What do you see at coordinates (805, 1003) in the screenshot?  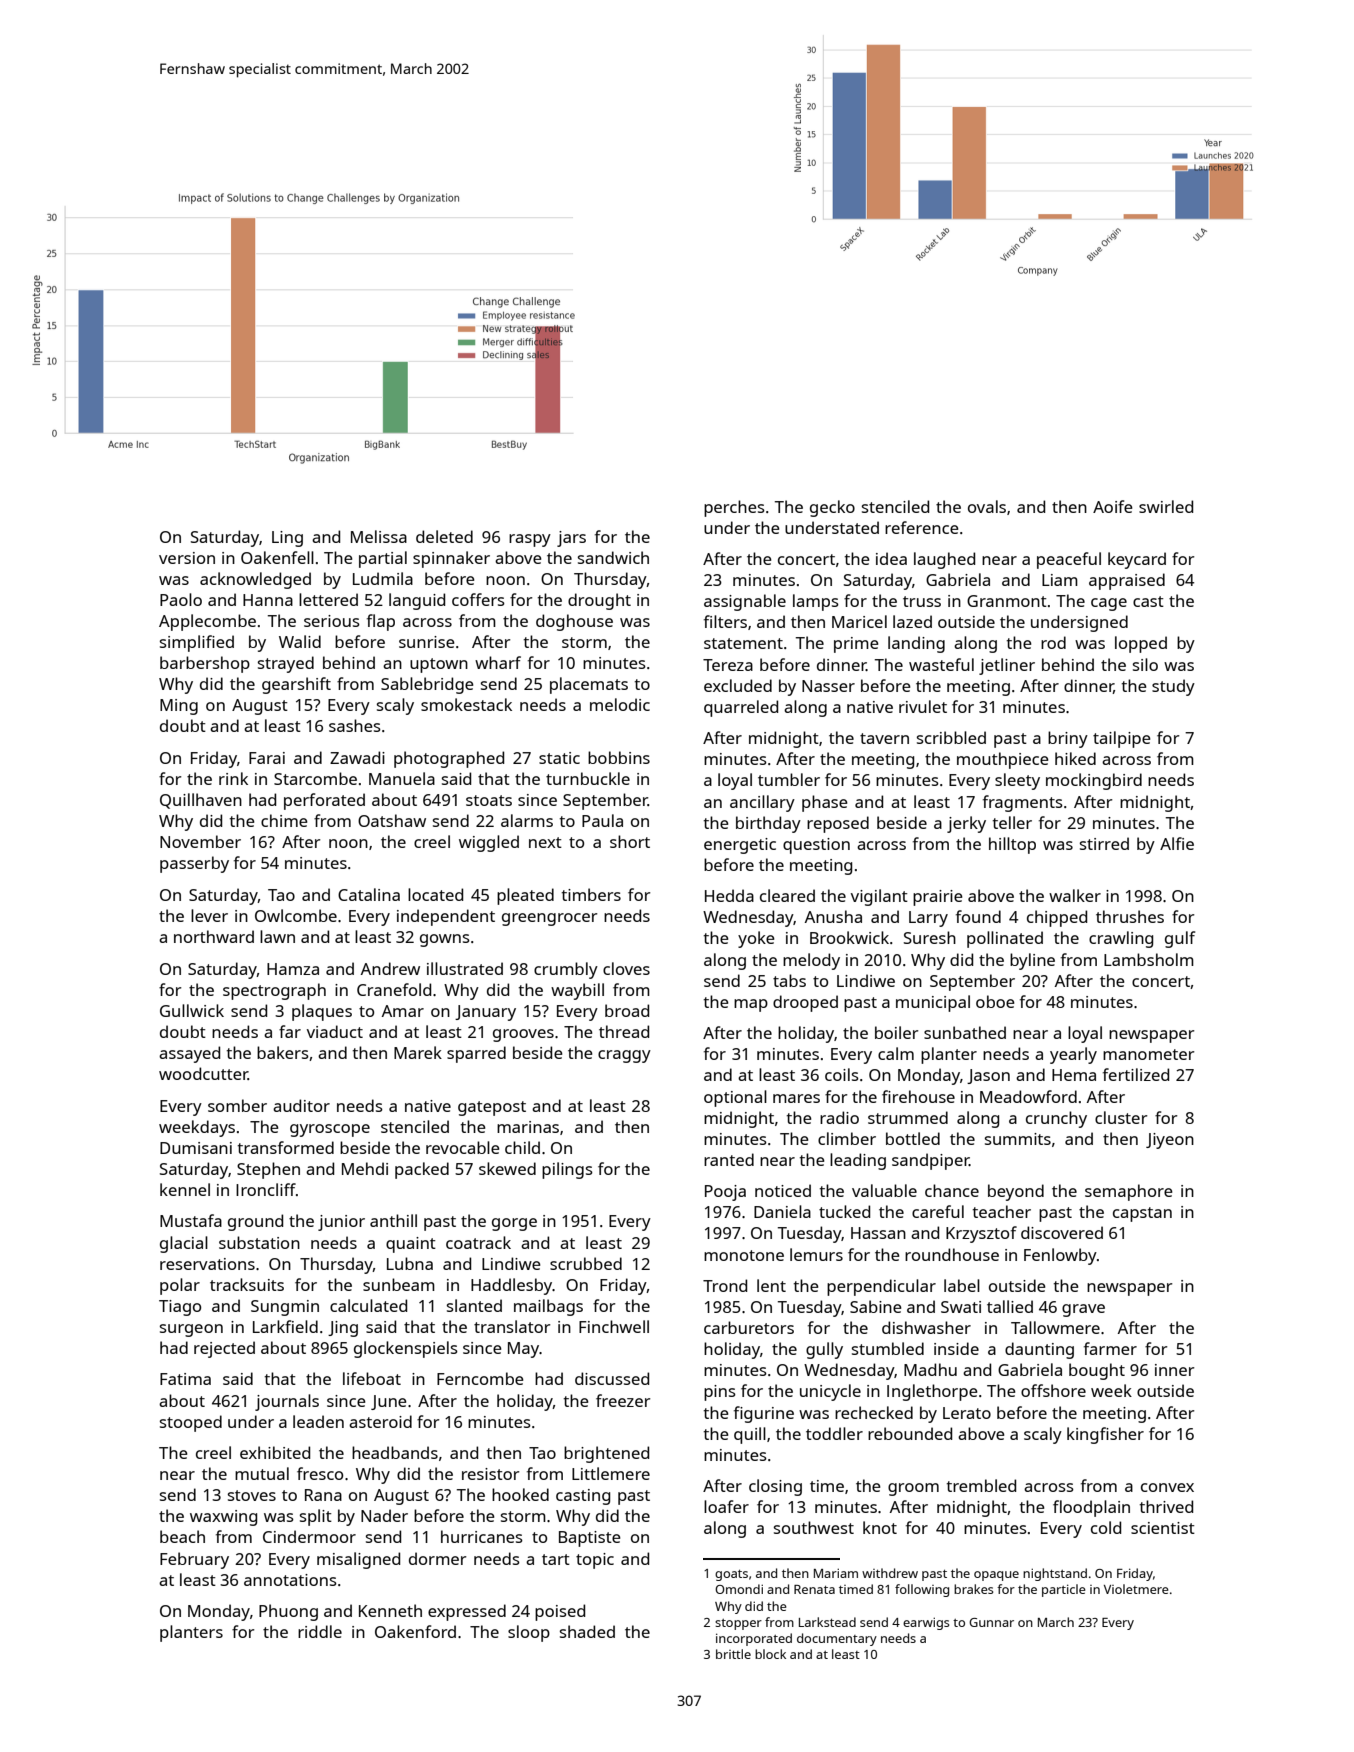 I see `drooped` at bounding box center [805, 1003].
